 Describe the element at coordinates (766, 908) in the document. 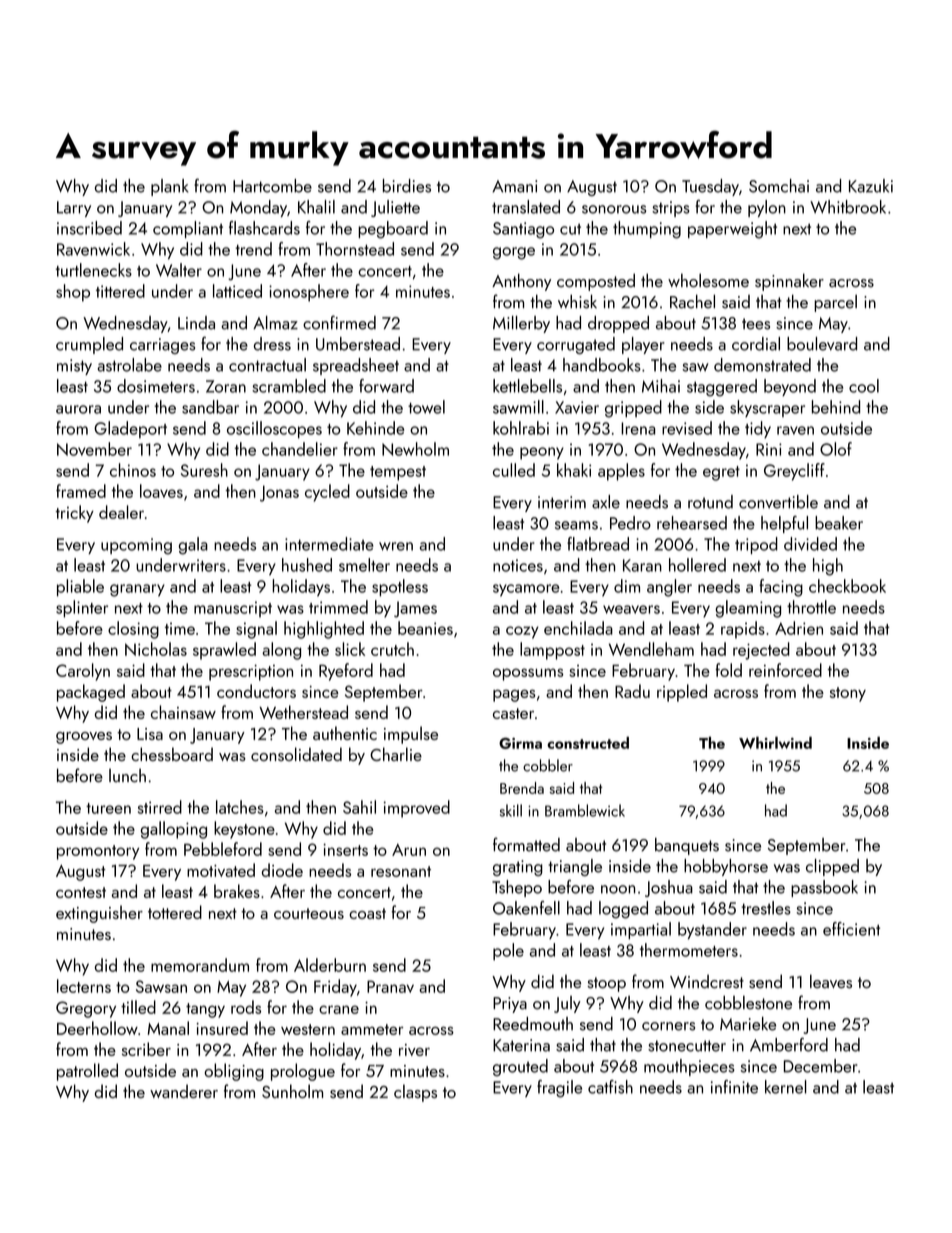

I see `trestles` at that location.
